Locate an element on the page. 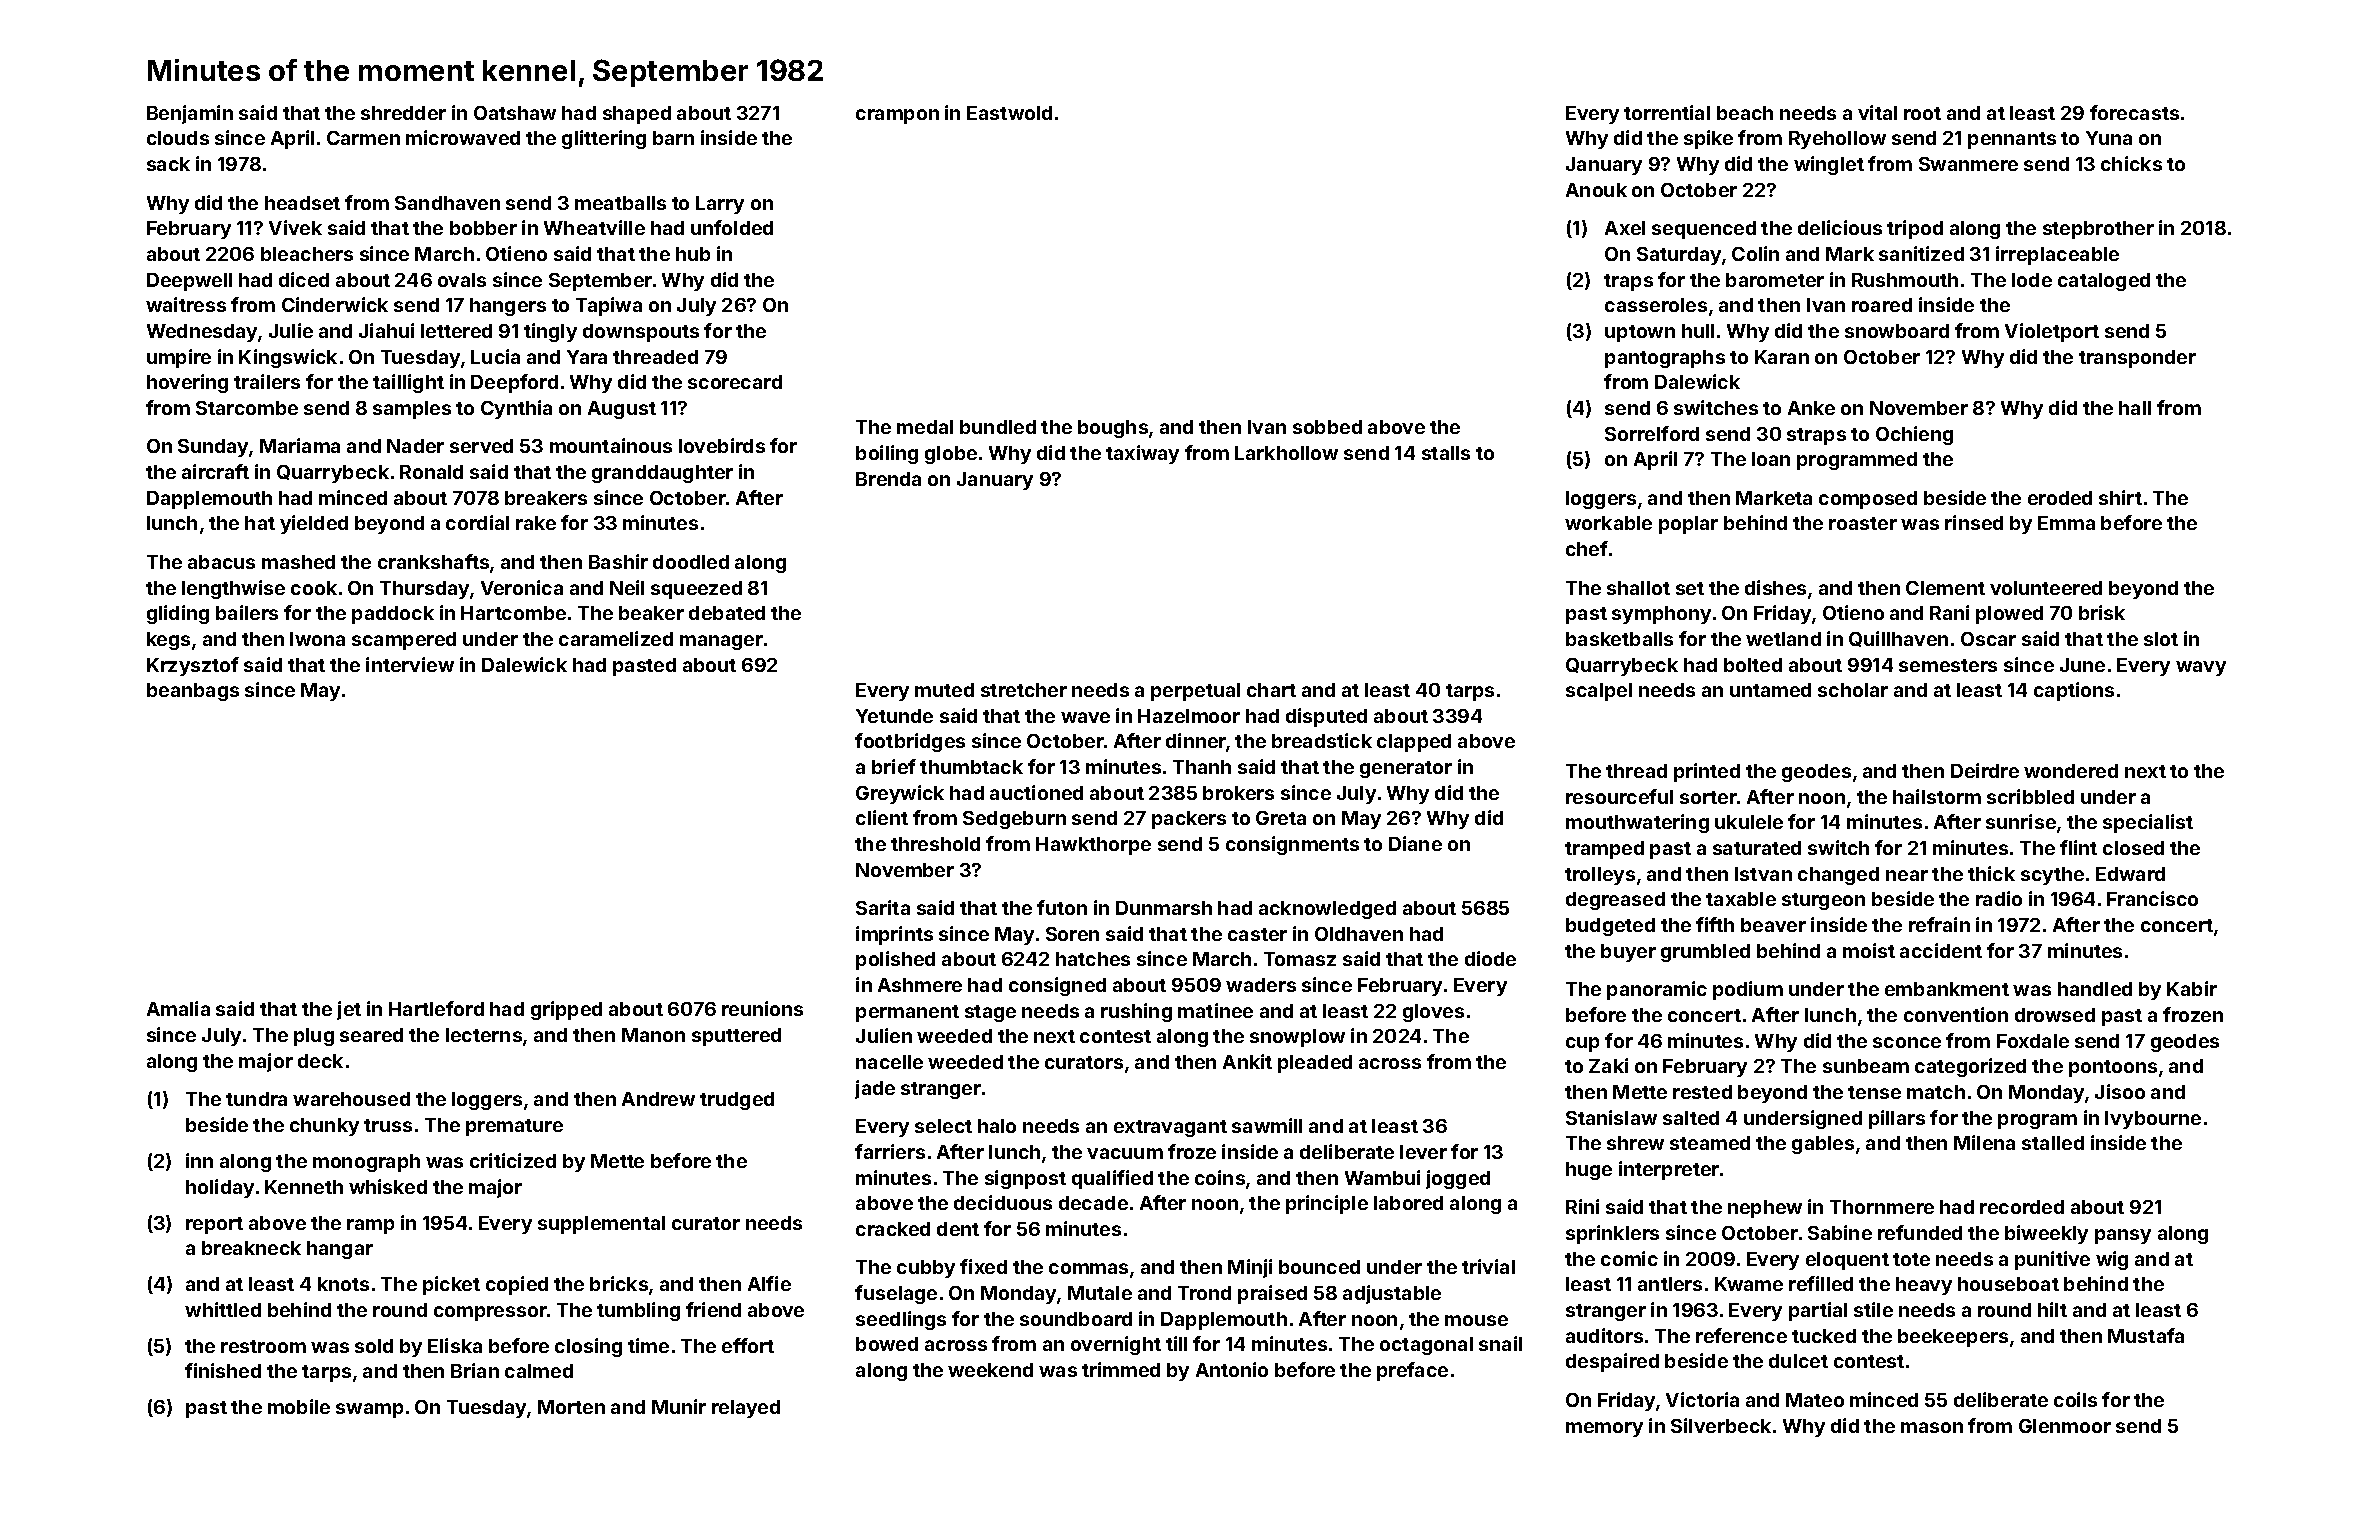  Ankit is located at coordinates (1247, 1061).
